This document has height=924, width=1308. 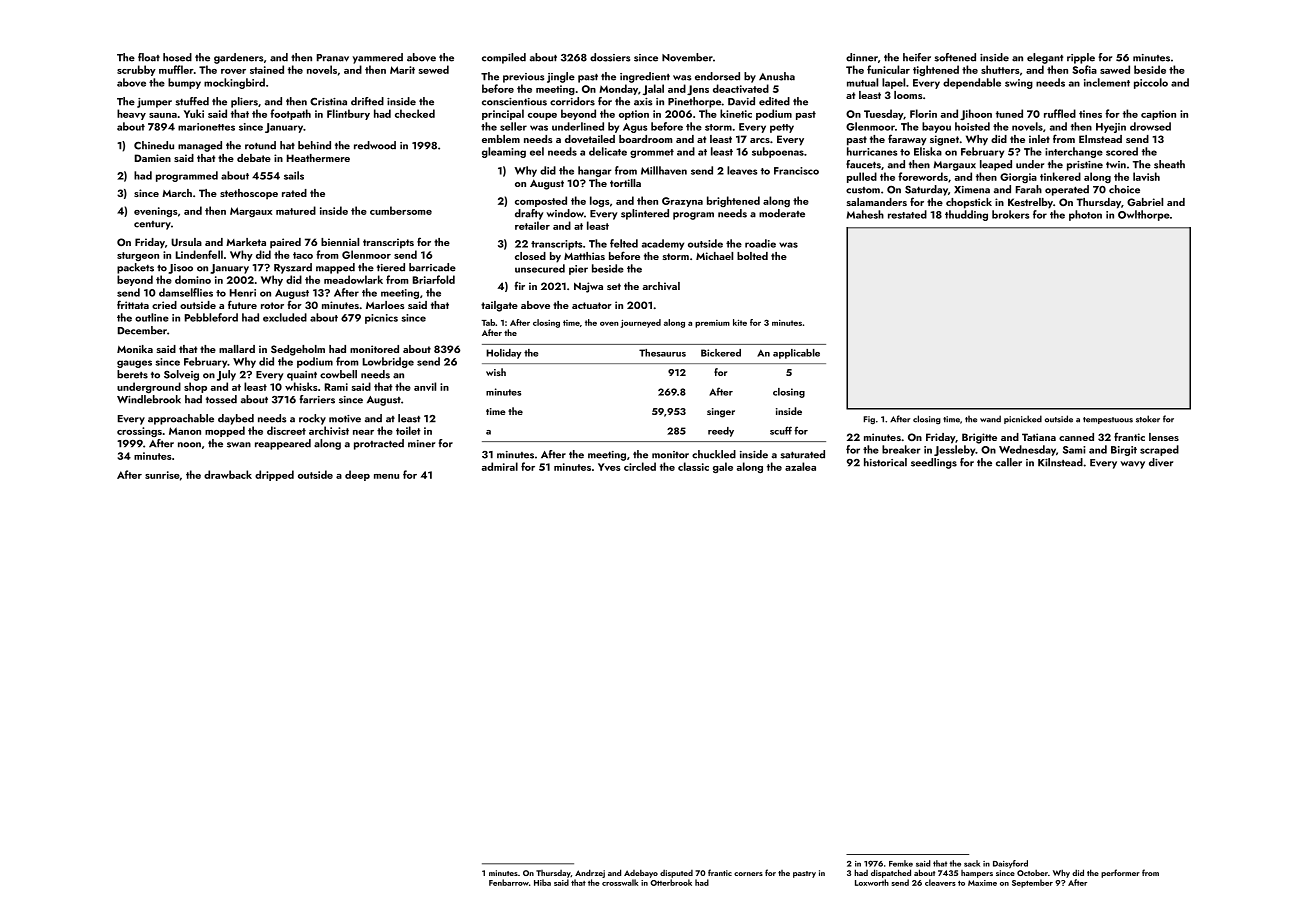 What do you see at coordinates (955, 57) in the document?
I see `softened` at bounding box center [955, 57].
